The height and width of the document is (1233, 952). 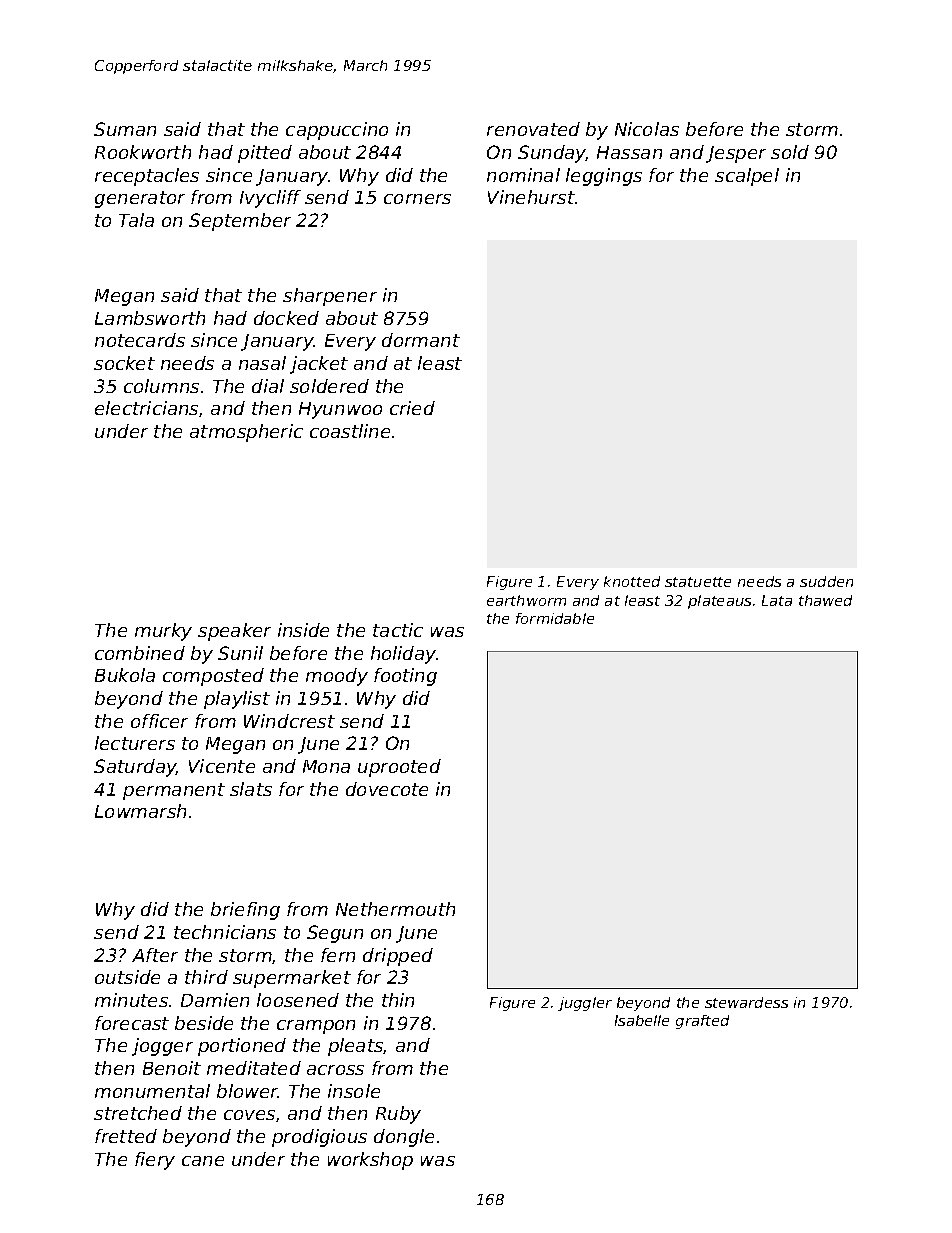 I want to click on outside, so click(x=127, y=977).
